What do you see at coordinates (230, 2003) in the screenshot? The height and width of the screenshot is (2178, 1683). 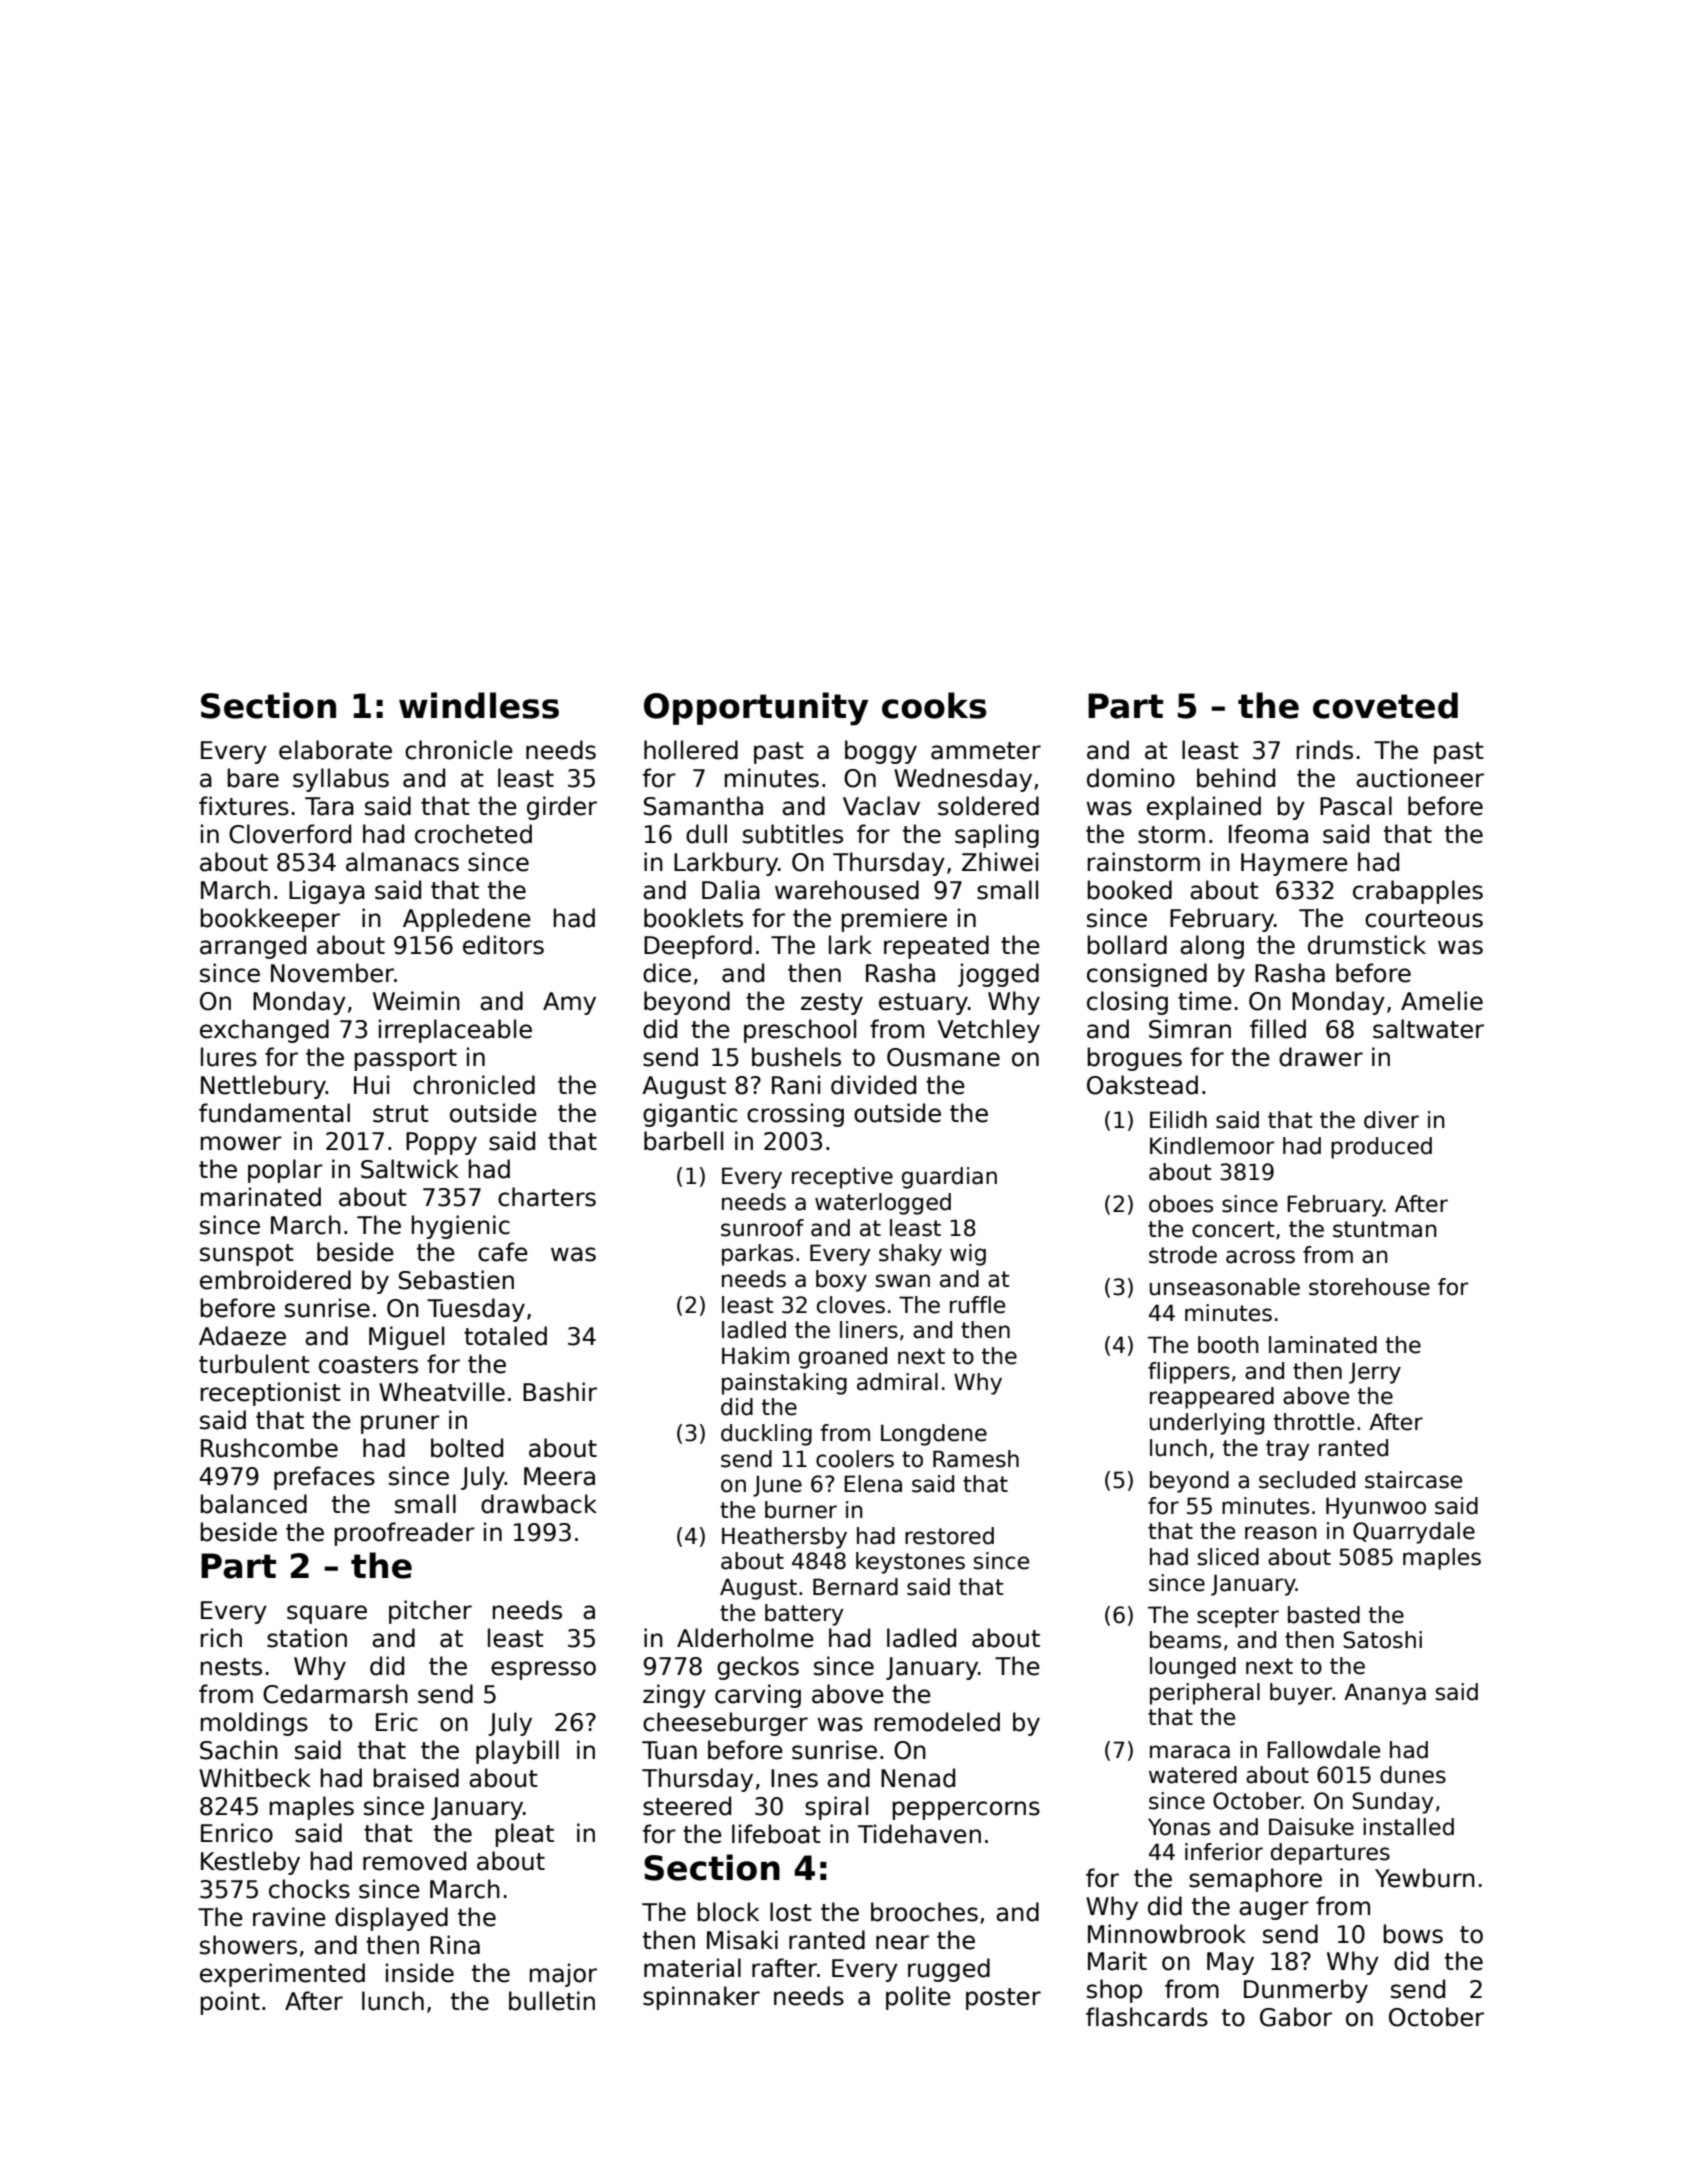 I see `point` at bounding box center [230, 2003].
